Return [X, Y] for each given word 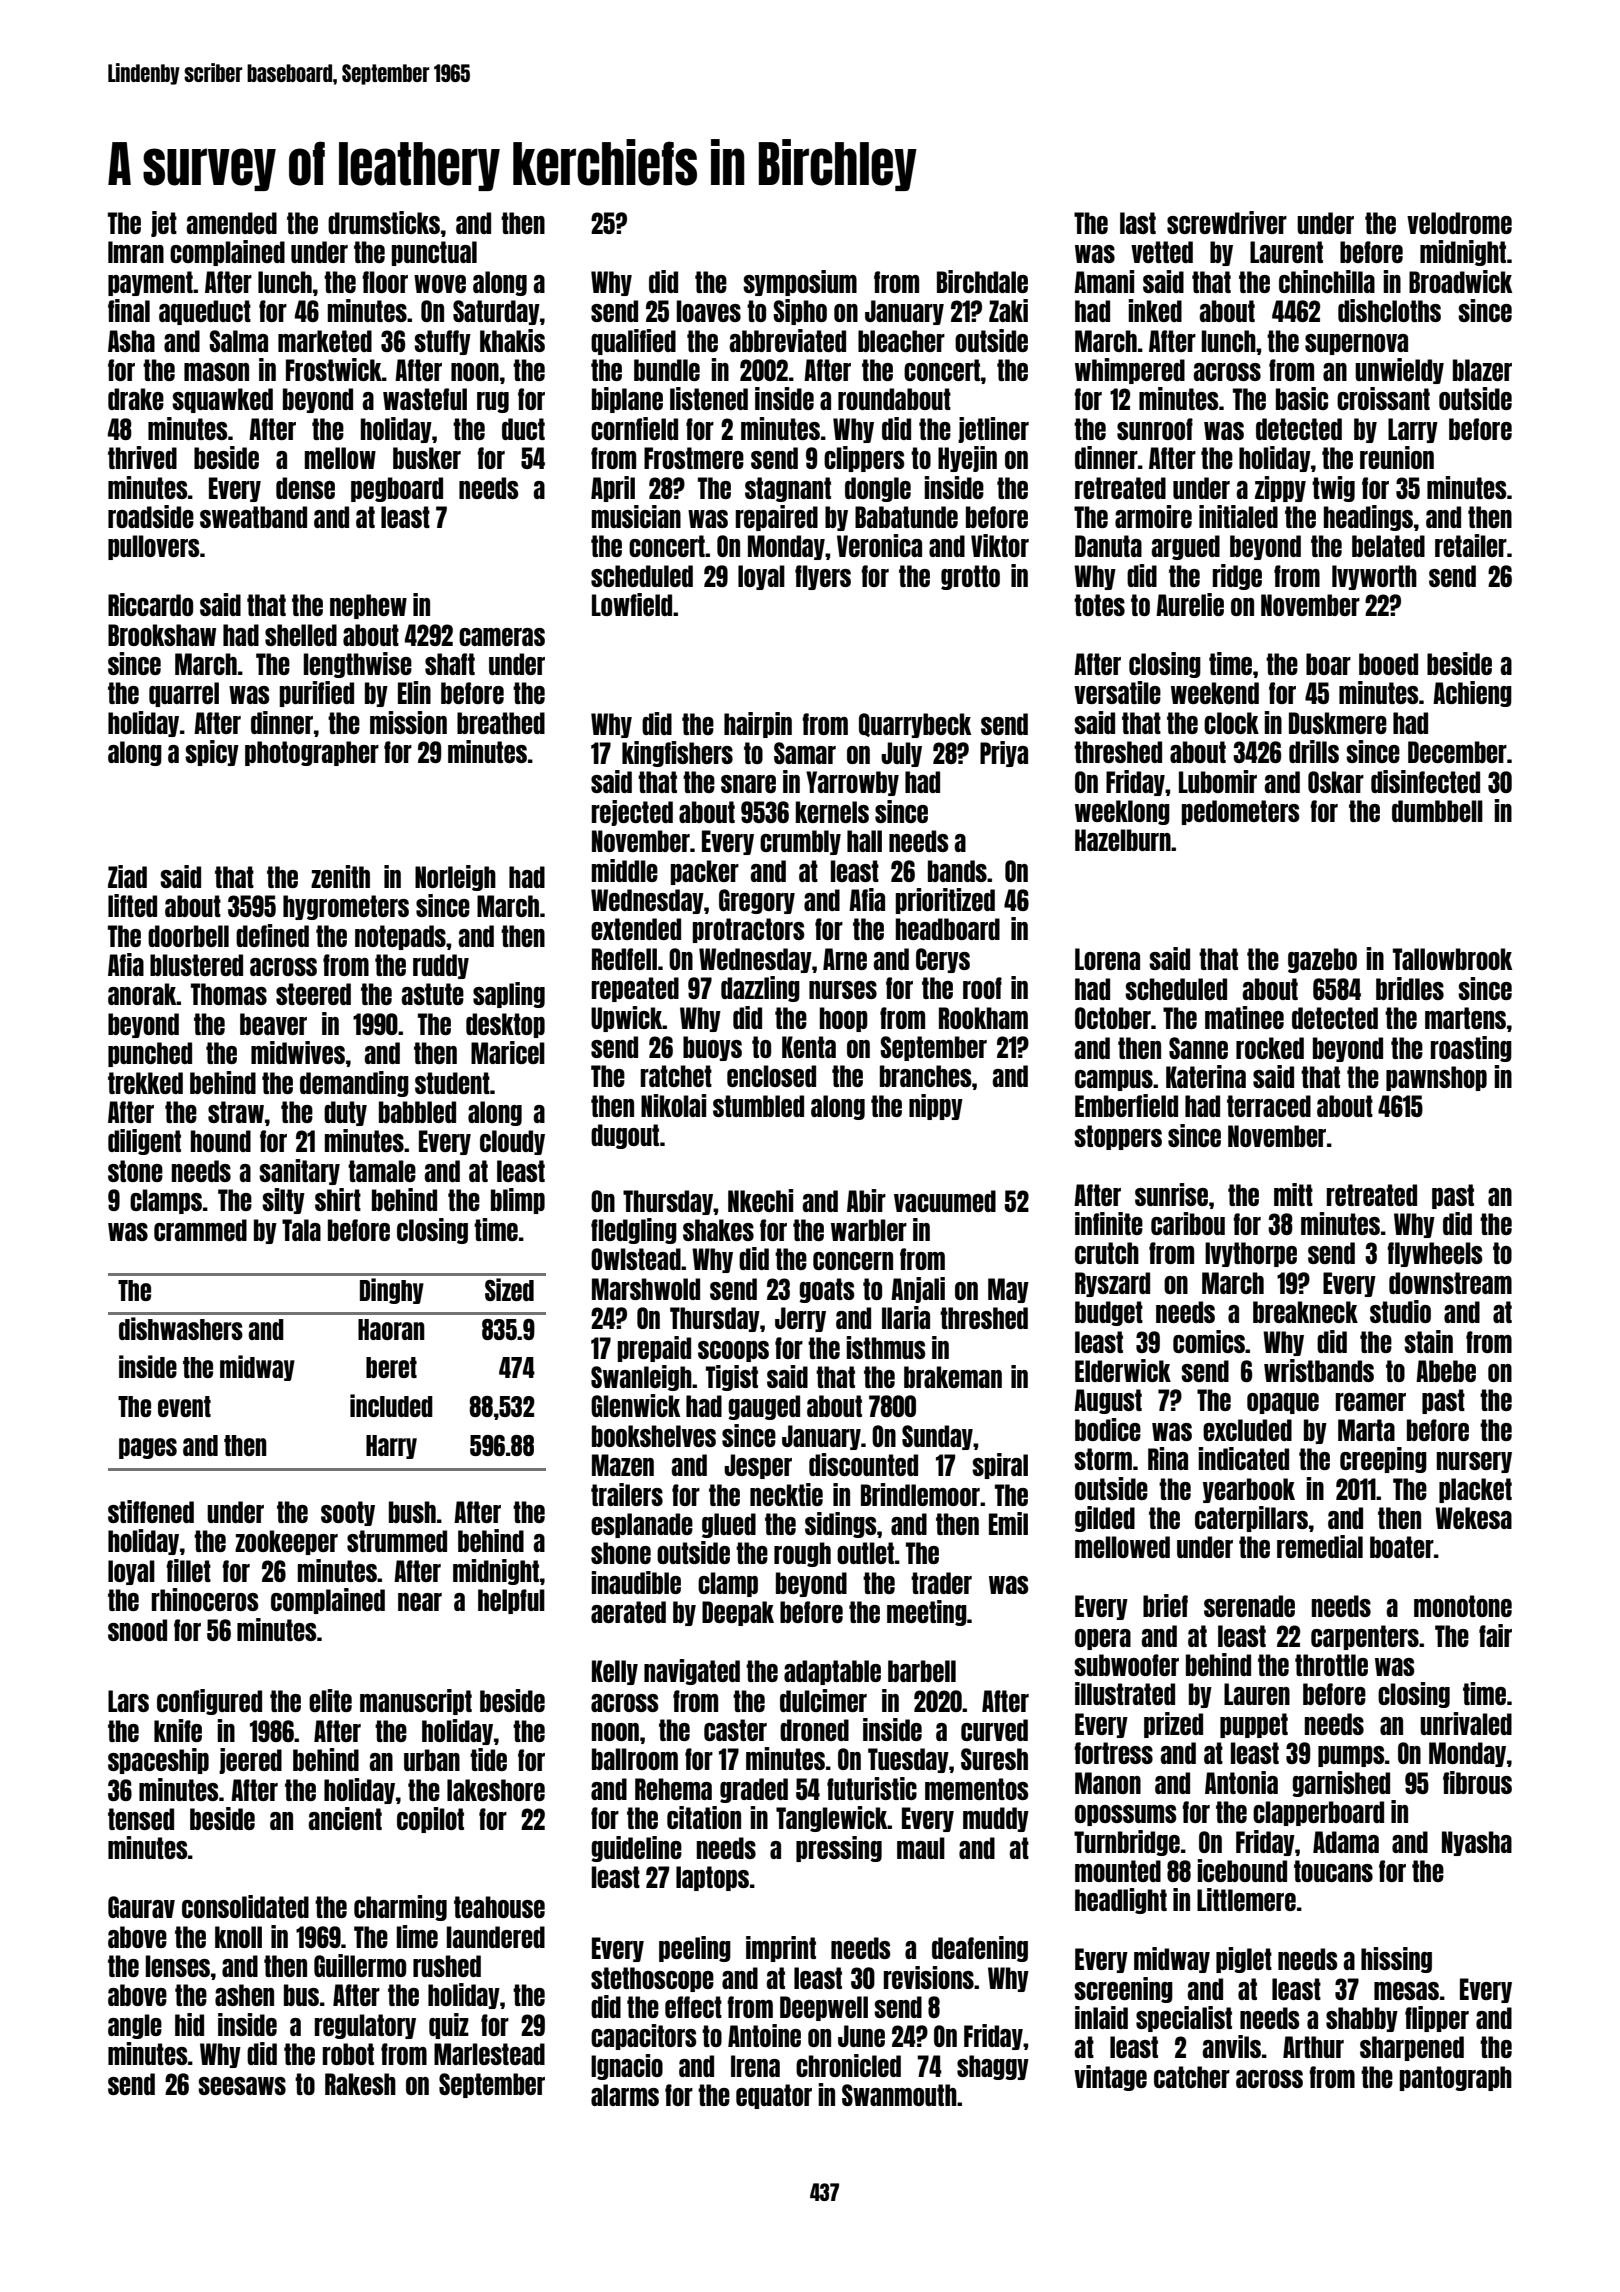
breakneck [1305, 1312]
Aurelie [1190, 604]
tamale [382, 1171]
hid [189, 2024]
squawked [222, 400]
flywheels [1434, 1254]
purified [317, 694]
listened [709, 398]
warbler [869, 1230]
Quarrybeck [915, 725]
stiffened [151, 1511]
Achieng [1472, 694]
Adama [1346, 1842]
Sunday [937, 1437]
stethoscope [652, 1979]
